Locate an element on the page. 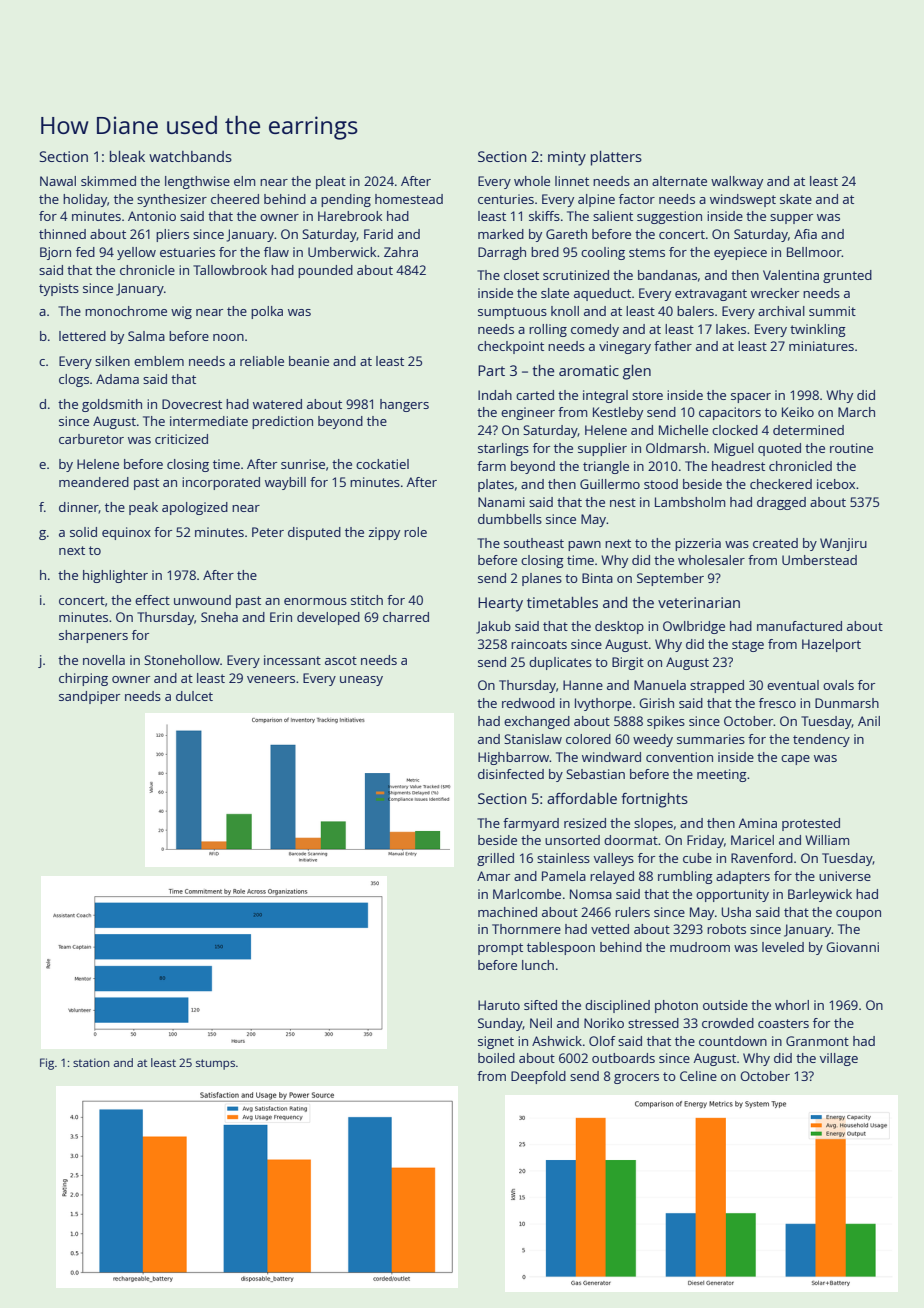 The width and height of the document is (924, 1308). veneers is located at coordinates (271, 679).
